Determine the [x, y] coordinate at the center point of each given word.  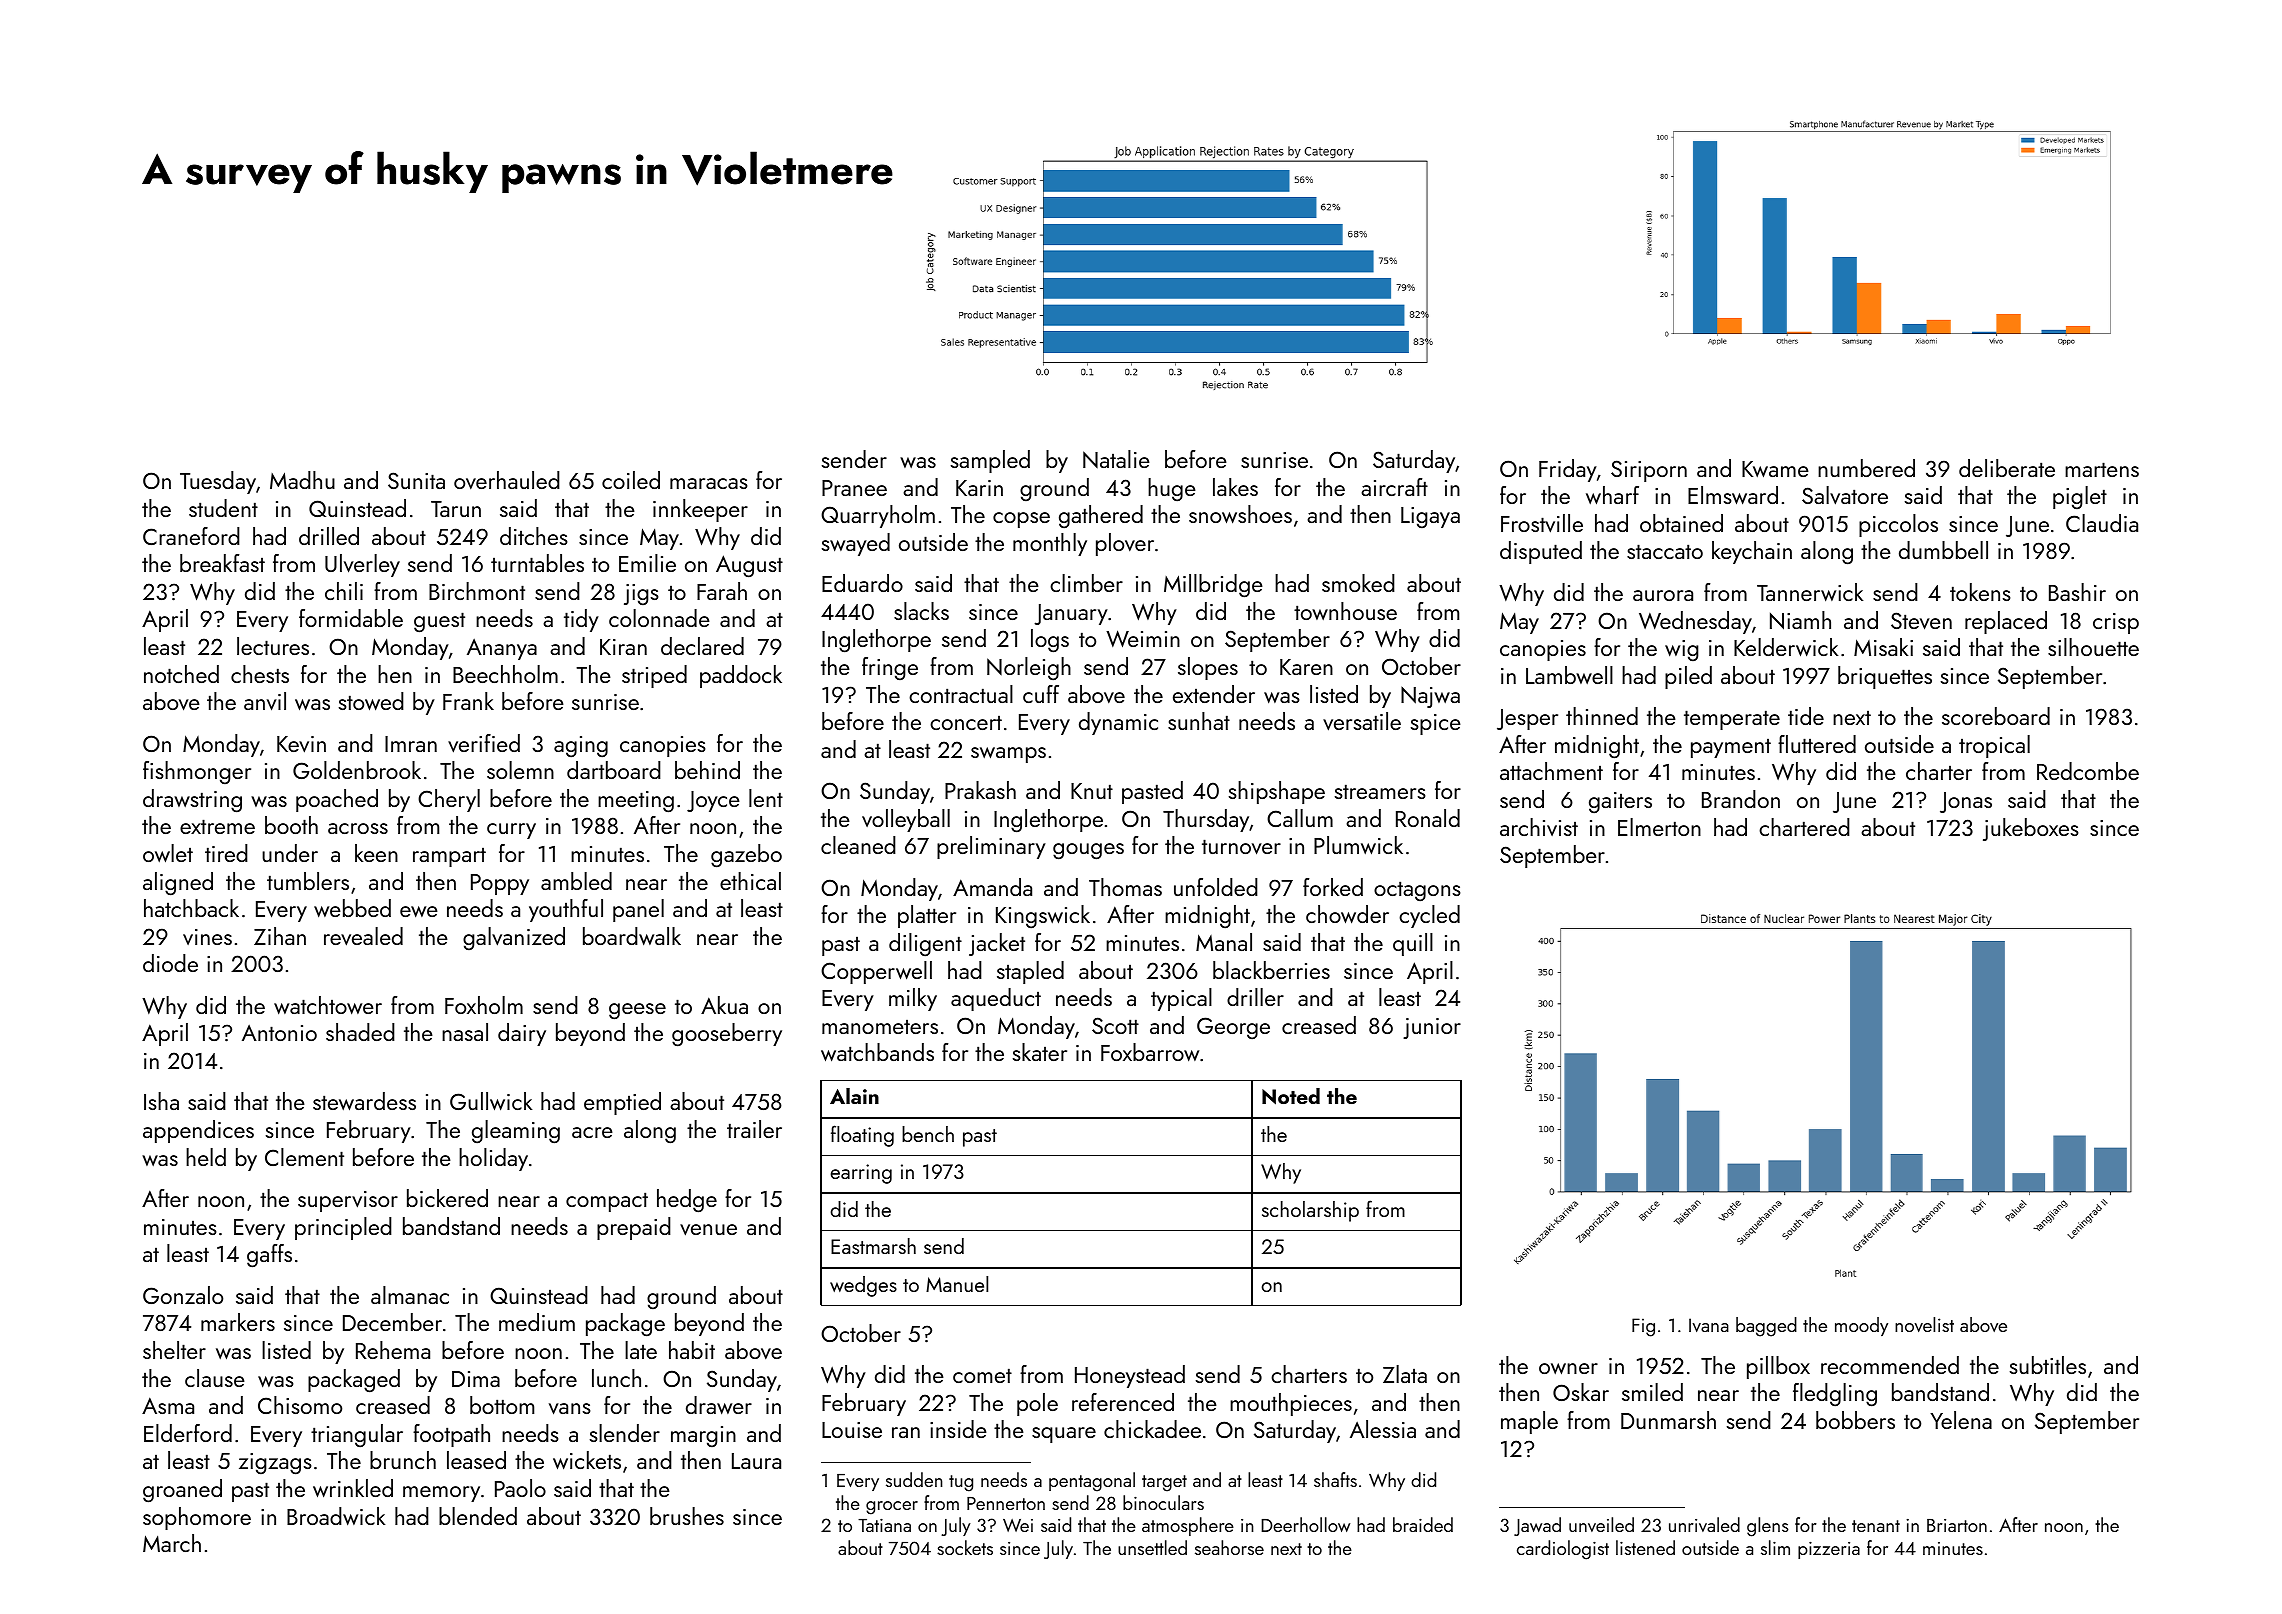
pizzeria [1829, 1550]
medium [537, 1322]
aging [581, 747]
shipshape [1277, 792]
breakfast [222, 563]
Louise [852, 1430]
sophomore [197, 1518]
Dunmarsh [1668, 1420]
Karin [979, 488]
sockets [965, 1547]
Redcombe [2088, 771]
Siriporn [1649, 471]
